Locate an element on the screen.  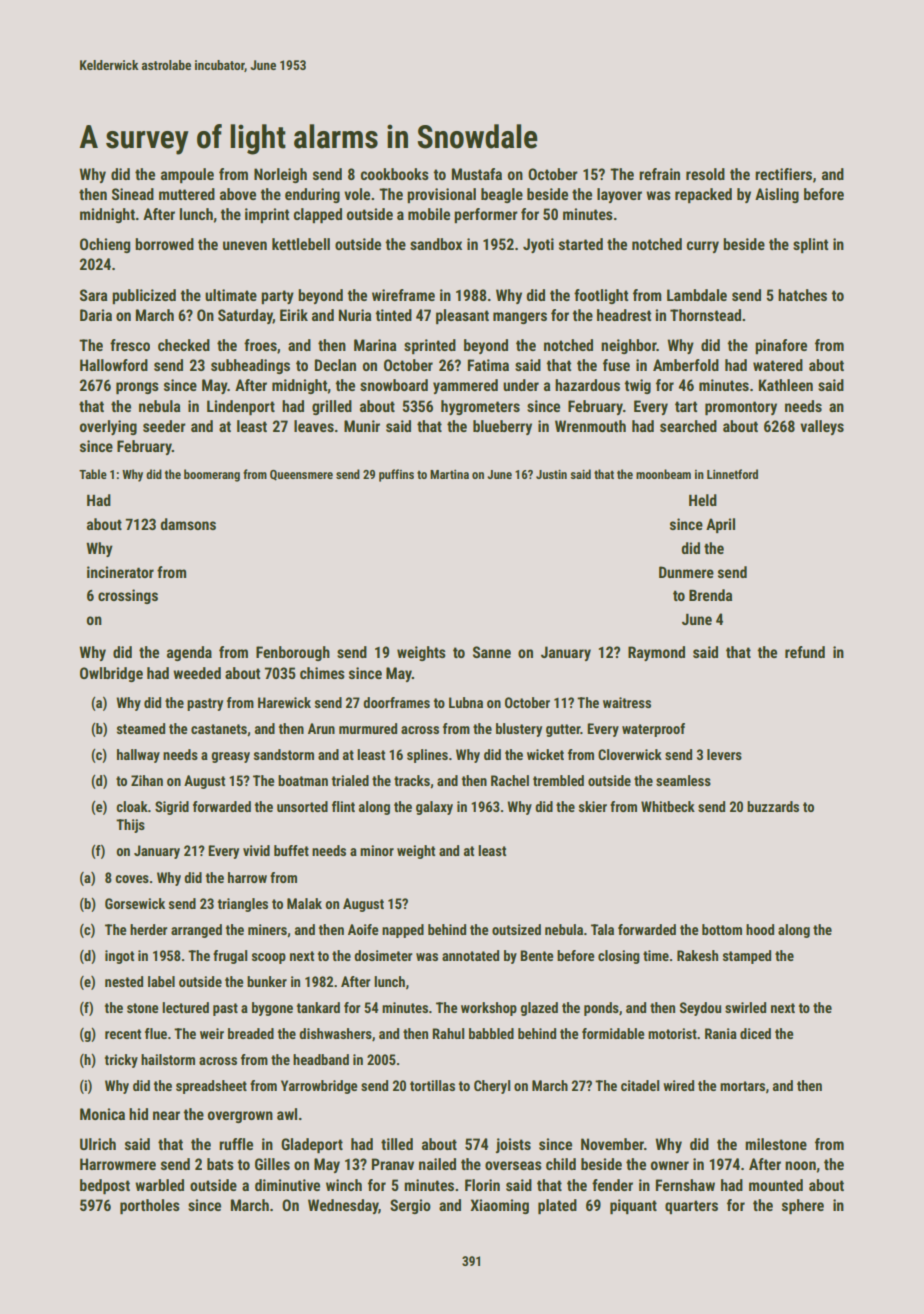
refrain is located at coordinates (659, 174).
